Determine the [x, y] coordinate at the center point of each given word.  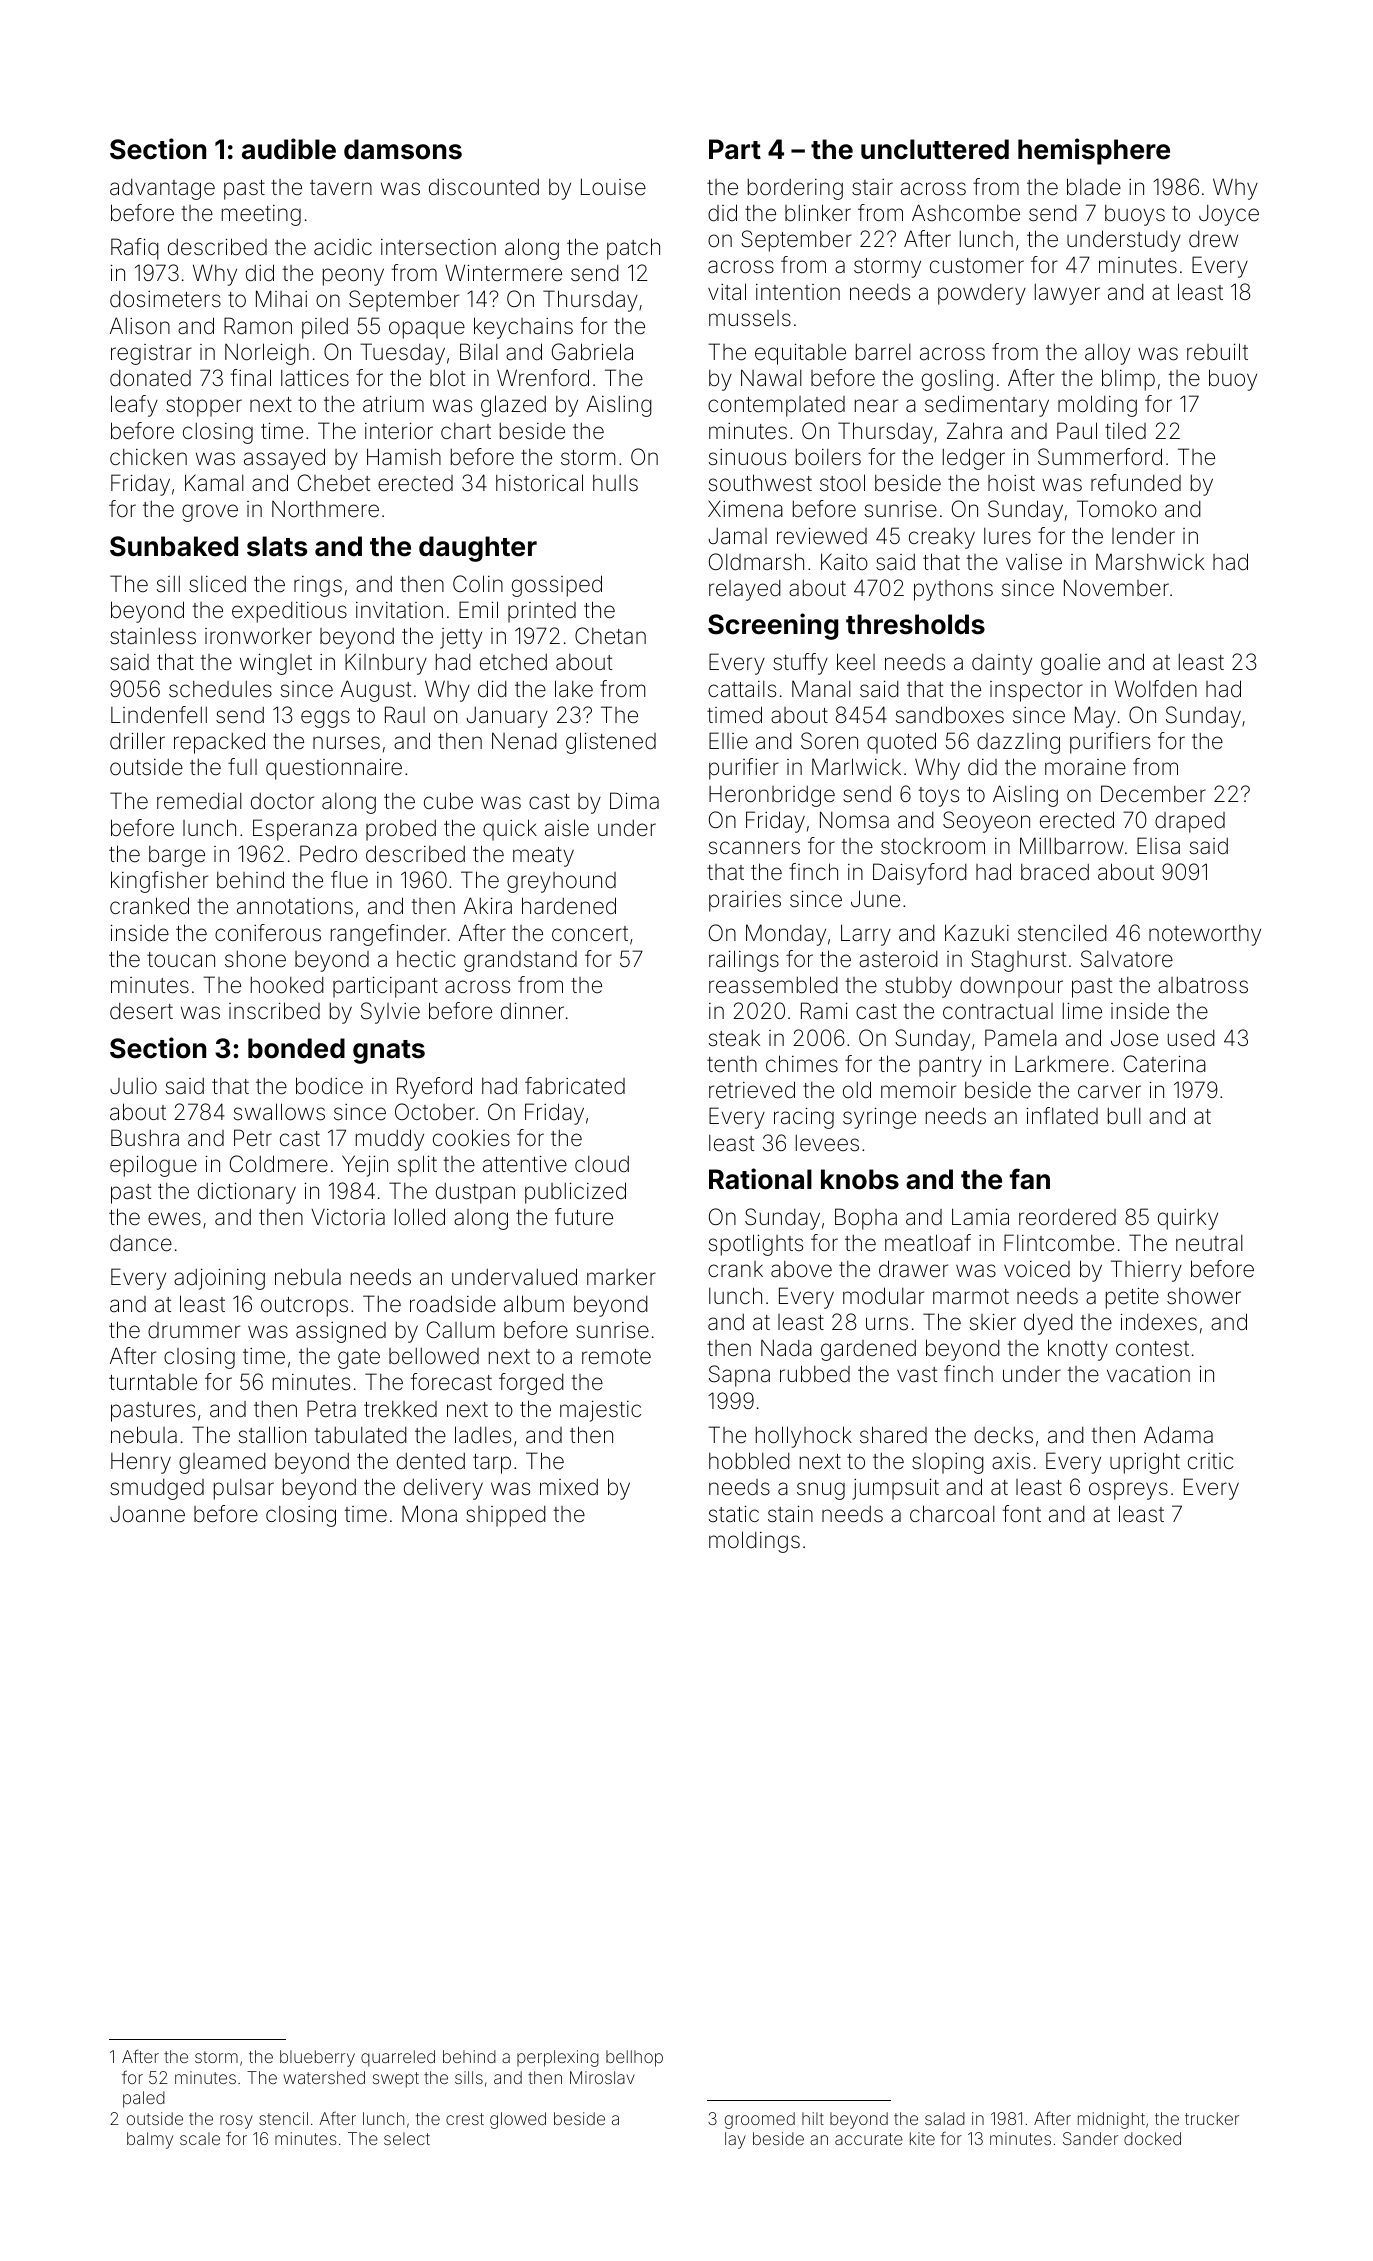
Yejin [365, 1166]
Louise [613, 187]
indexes [1159, 1322]
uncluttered [935, 149]
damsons [403, 149]
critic [1211, 1461]
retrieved [752, 1090]
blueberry [317, 2058]
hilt [813, 2118]
